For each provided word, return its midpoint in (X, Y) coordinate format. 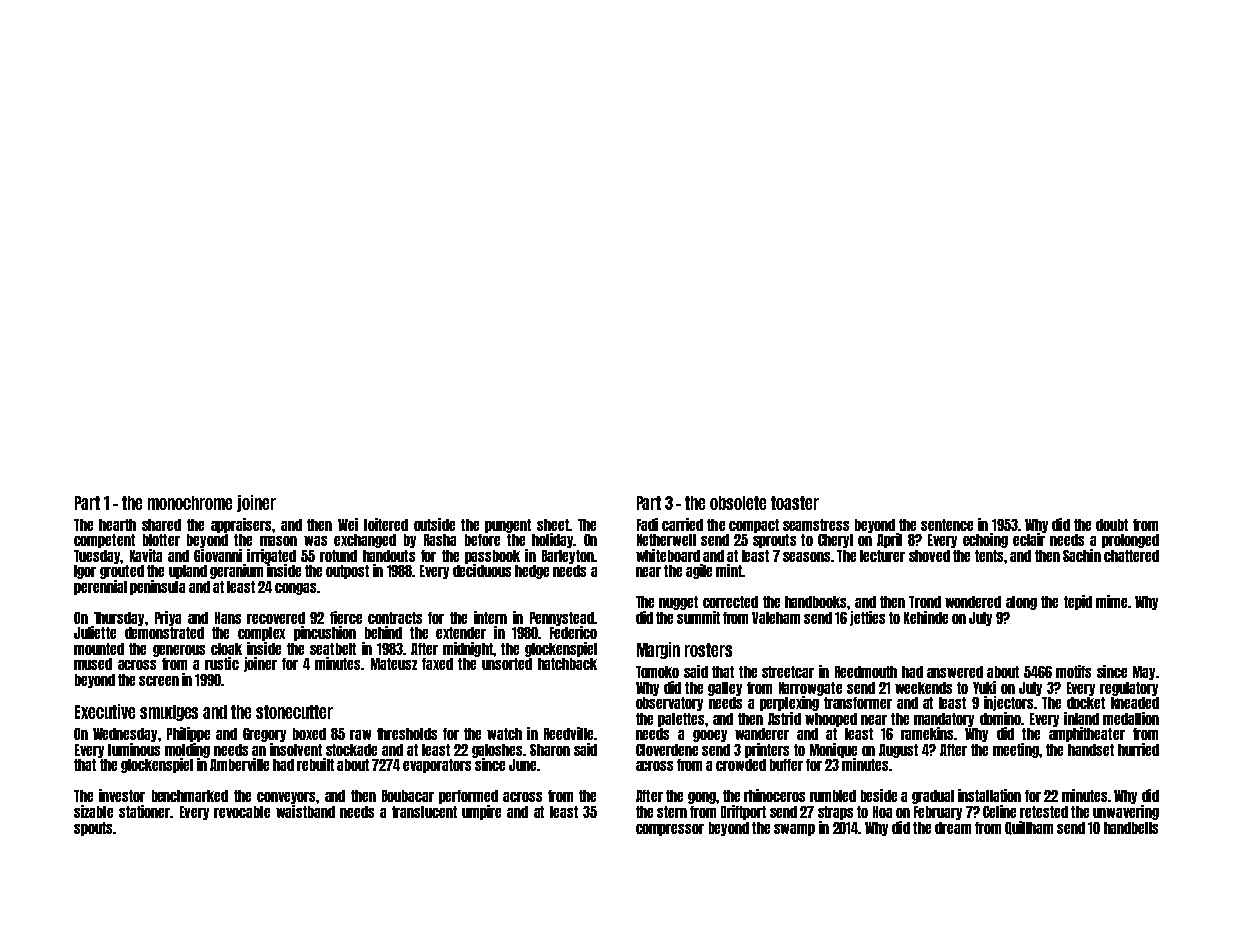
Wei (348, 524)
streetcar (788, 672)
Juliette (95, 632)
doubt (1112, 525)
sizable (93, 811)
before (482, 540)
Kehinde (926, 617)
